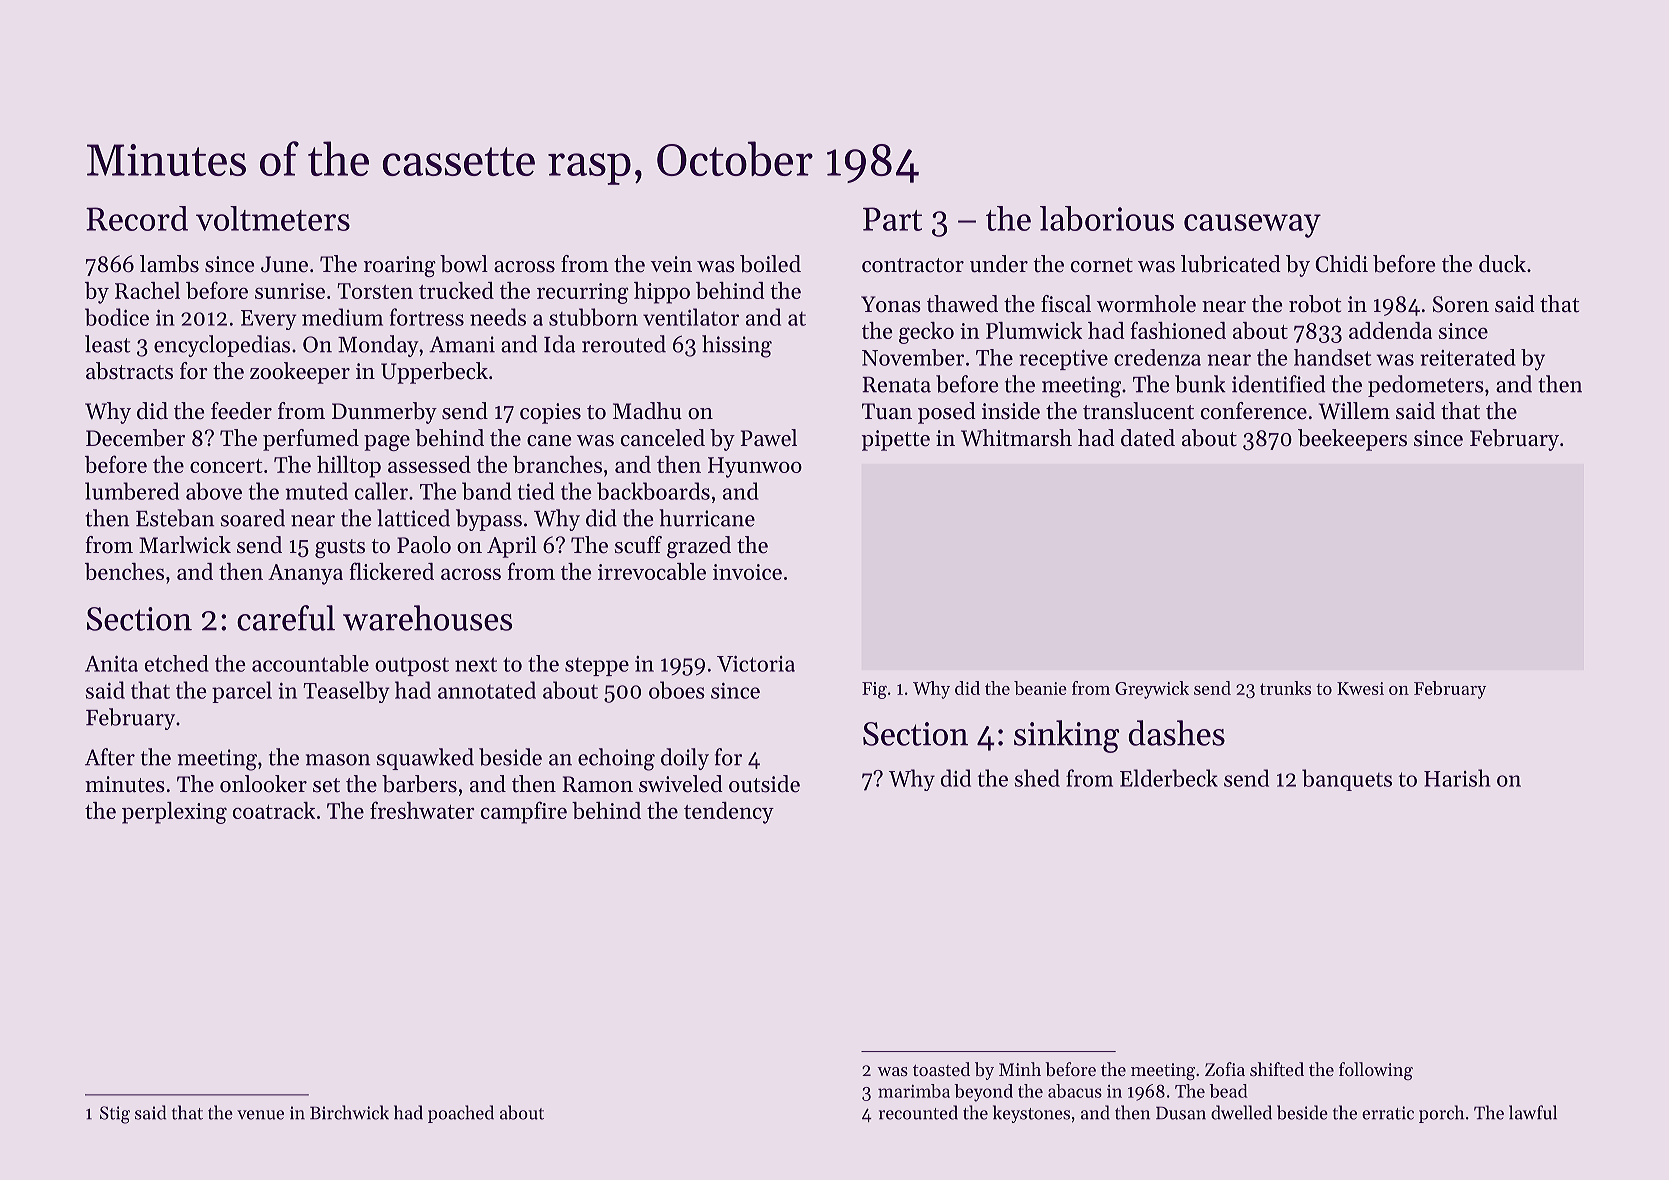 This document has height=1180, width=1669. What do you see at coordinates (147, 290) in the document?
I see `Rachel` at bounding box center [147, 290].
